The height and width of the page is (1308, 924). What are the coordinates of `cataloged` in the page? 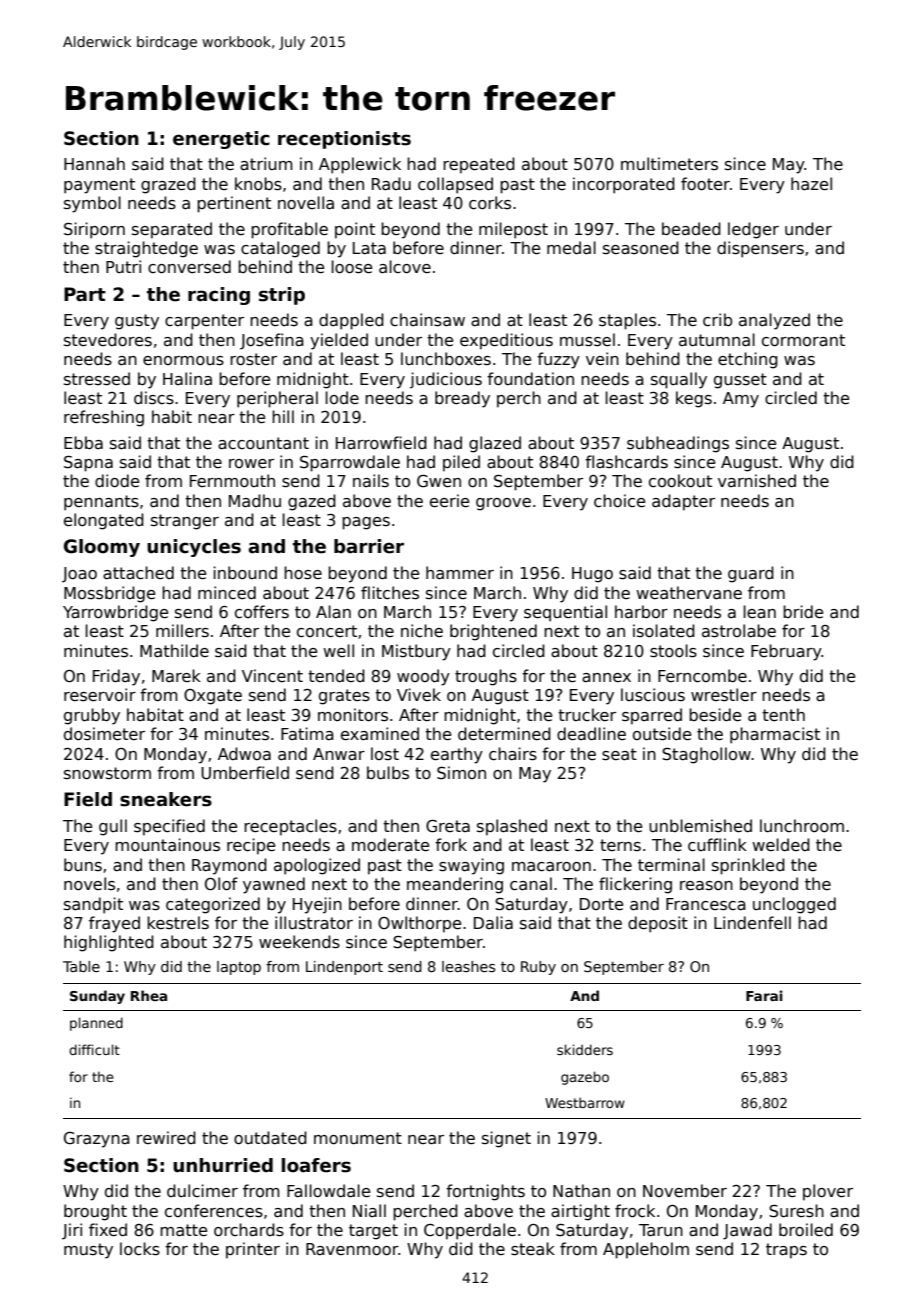 It's located at (280, 249).
